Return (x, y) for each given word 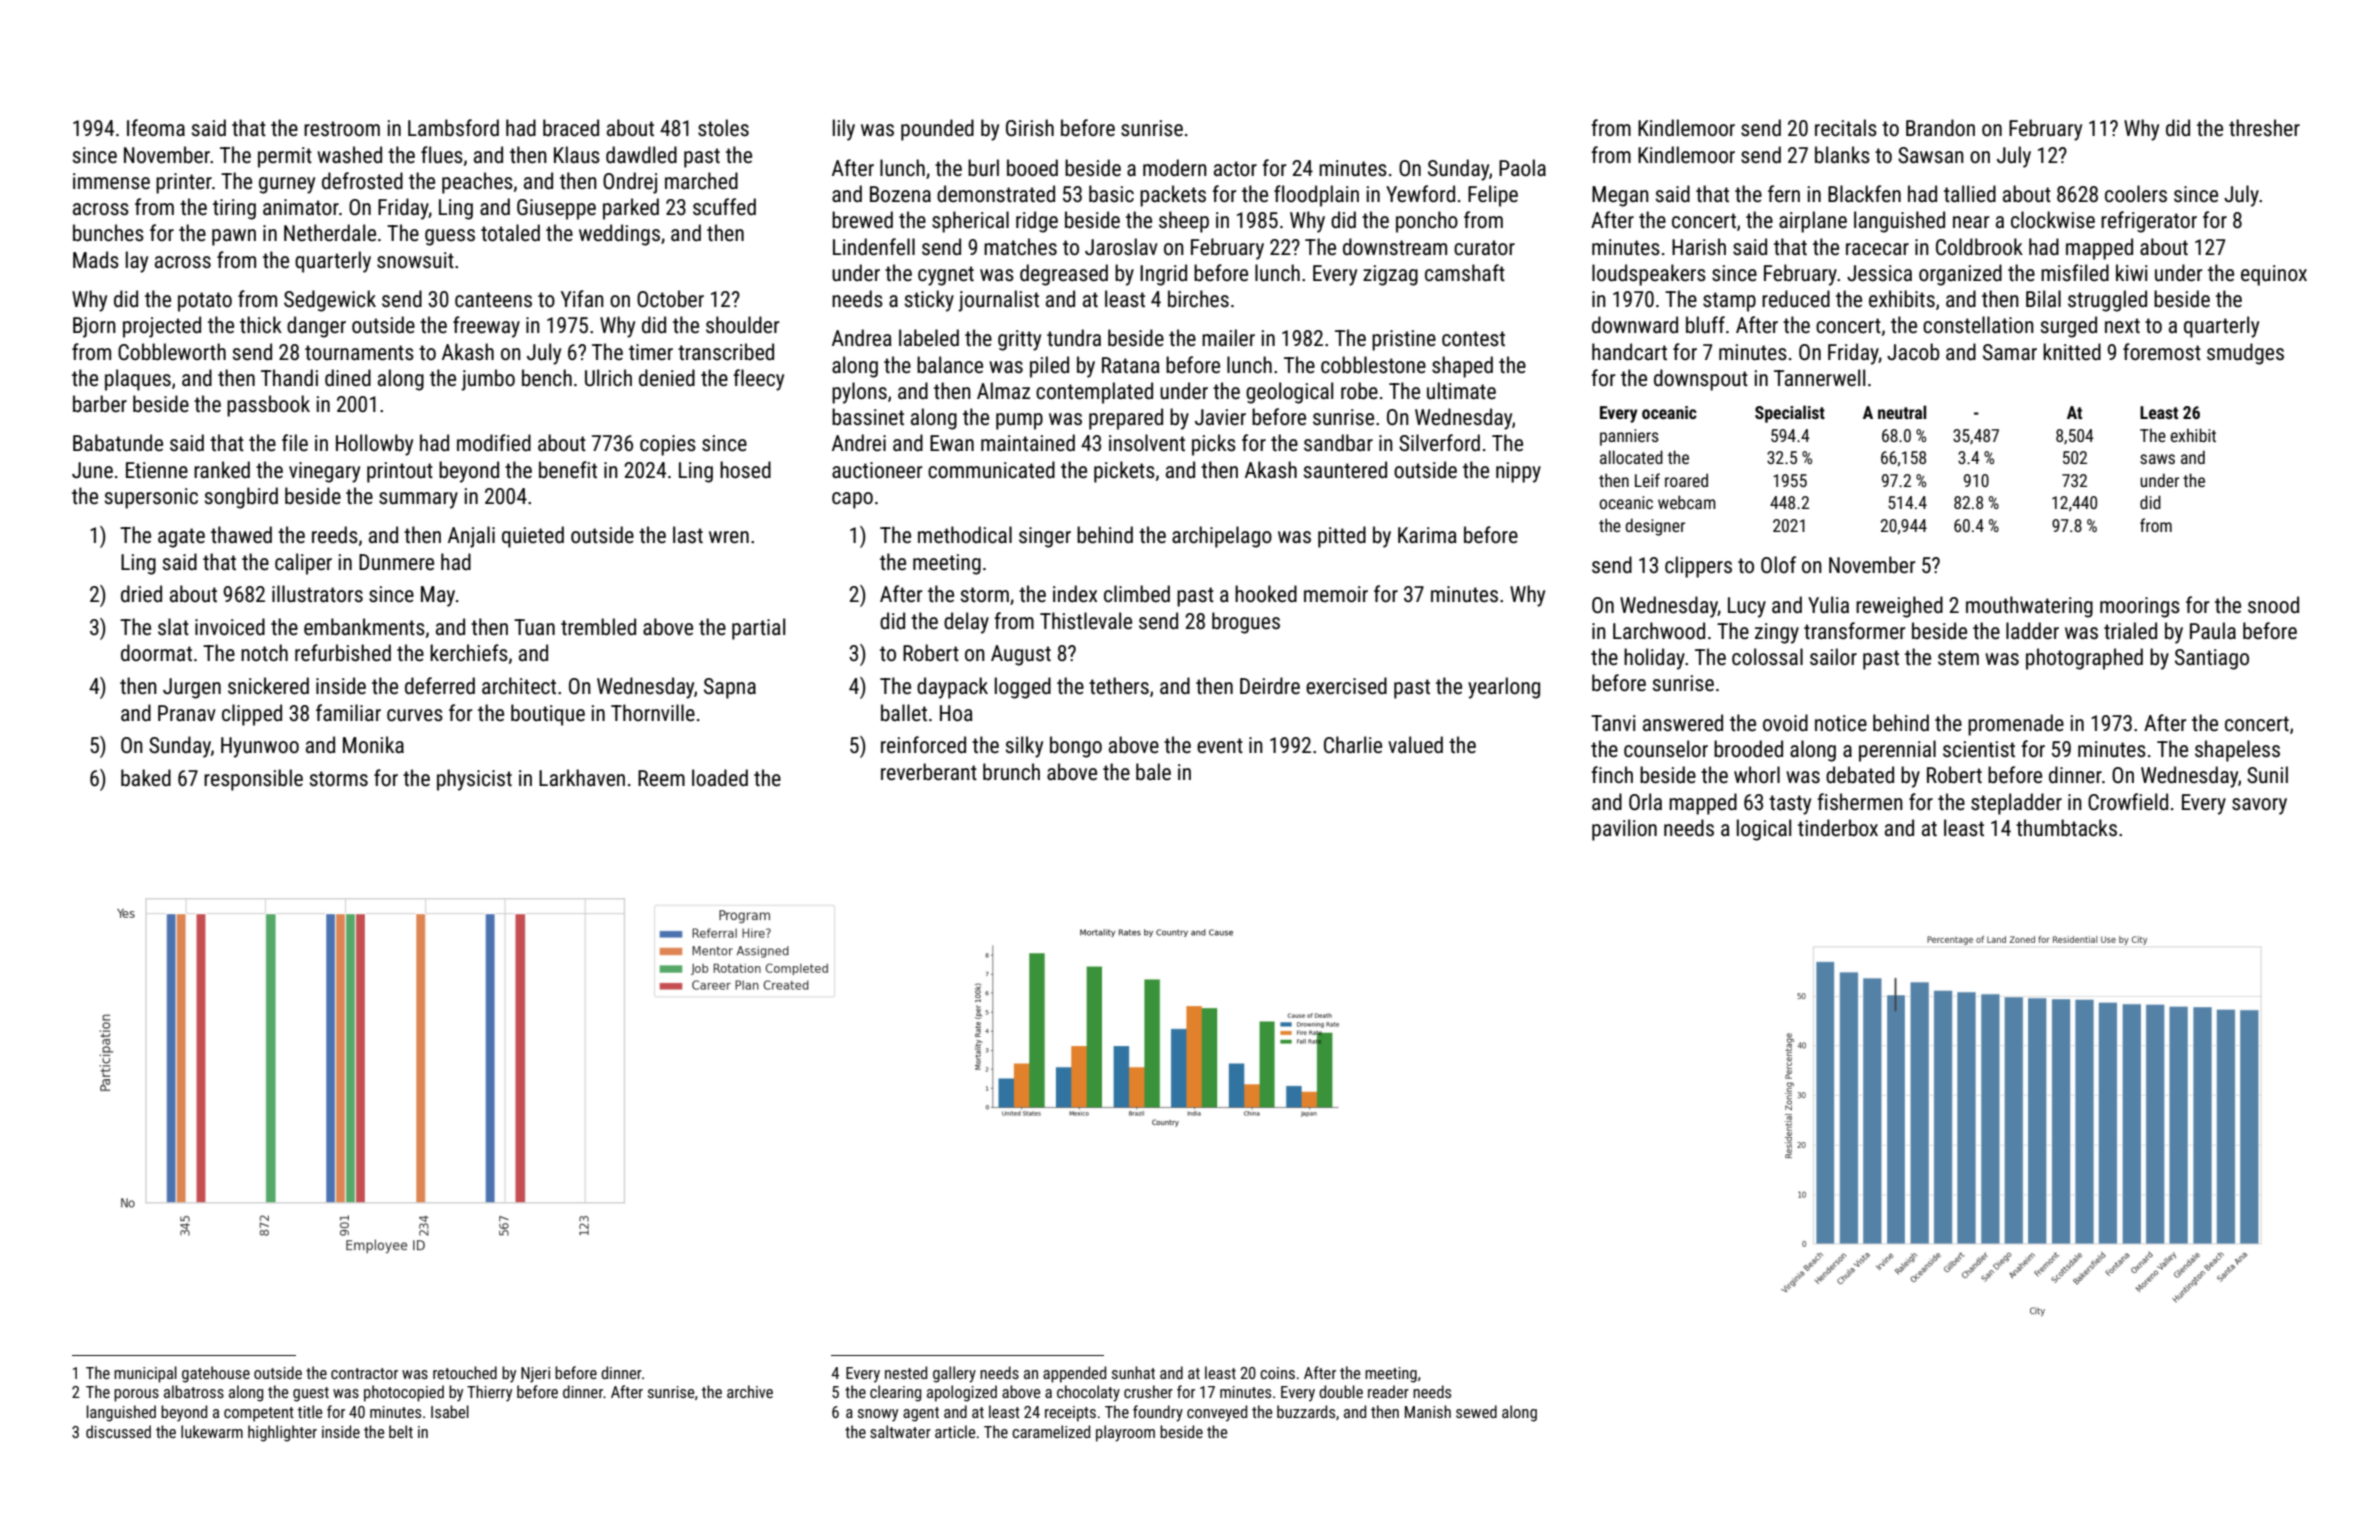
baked (146, 777)
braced (571, 127)
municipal (145, 1374)
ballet (904, 713)
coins (1277, 1373)
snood (2273, 604)
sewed (1476, 1411)
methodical (965, 534)
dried (141, 593)
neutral (1902, 412)
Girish (1030, 128)
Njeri (535, 1375)
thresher (2264, 128)
